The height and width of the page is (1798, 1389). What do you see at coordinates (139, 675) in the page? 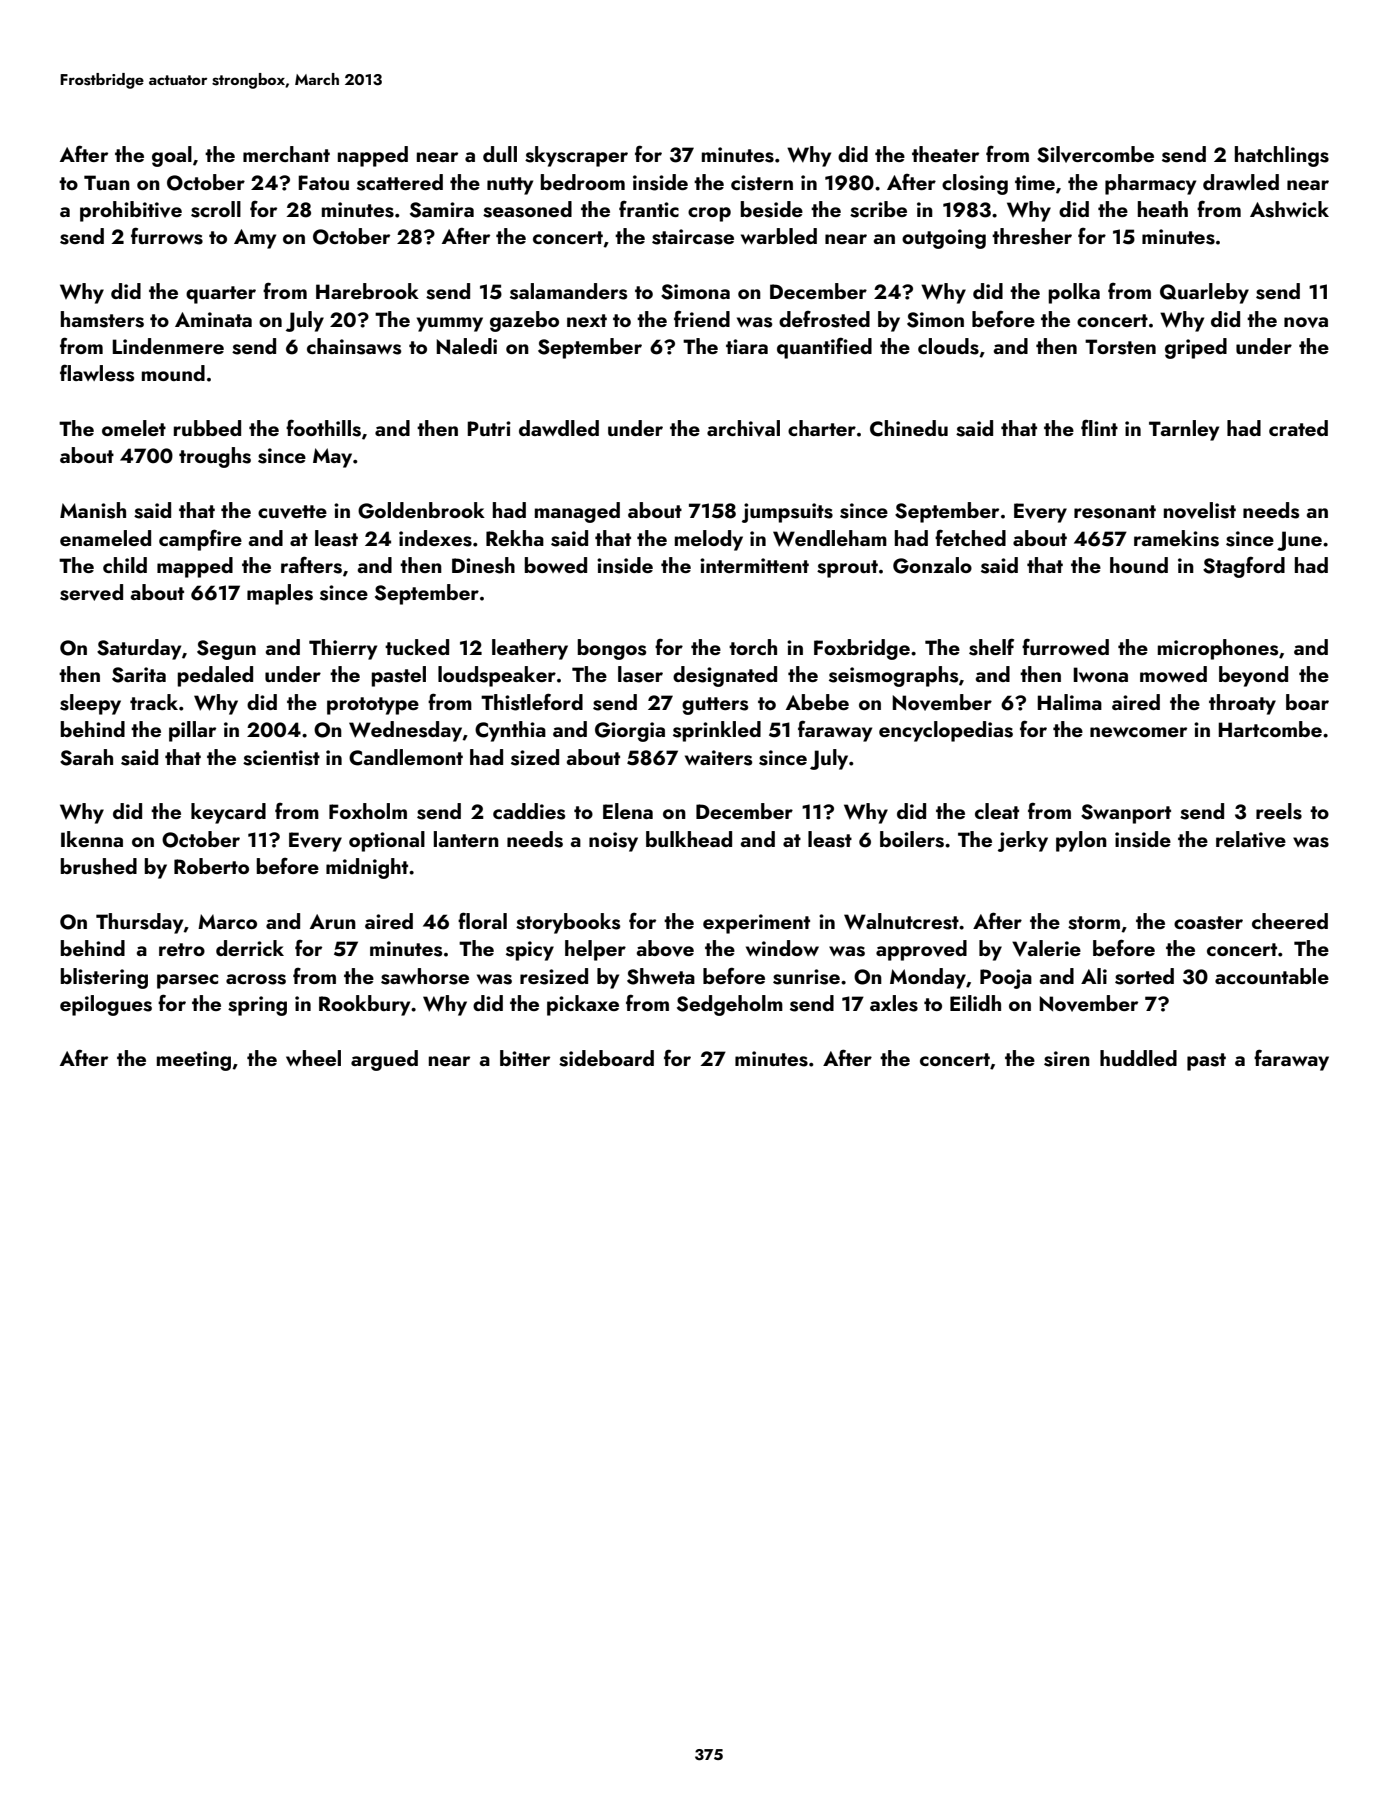
I see `Sarita` at bounding box center [139, 675].
